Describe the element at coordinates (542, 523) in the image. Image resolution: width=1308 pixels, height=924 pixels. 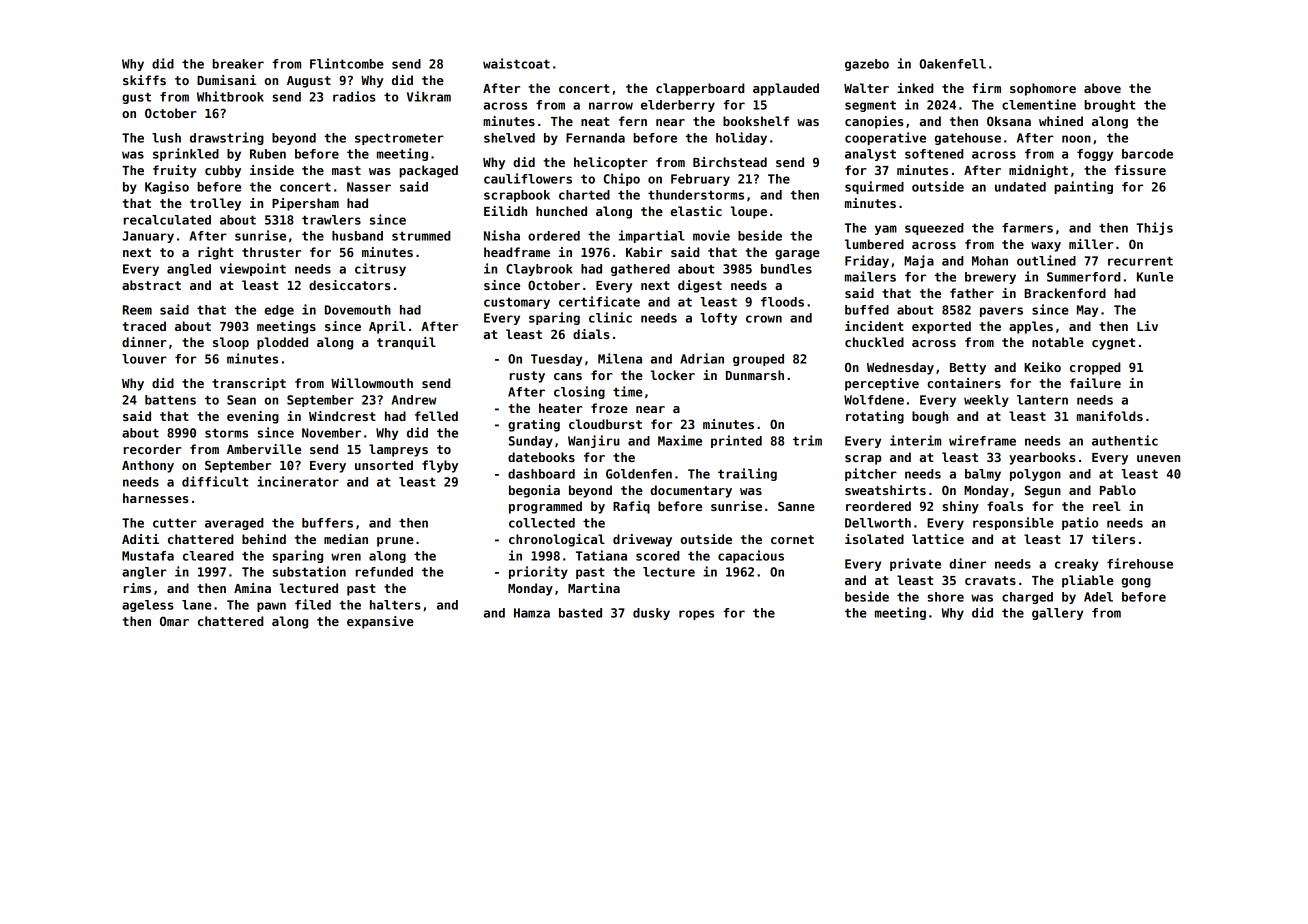
I see `collected` at that location.
